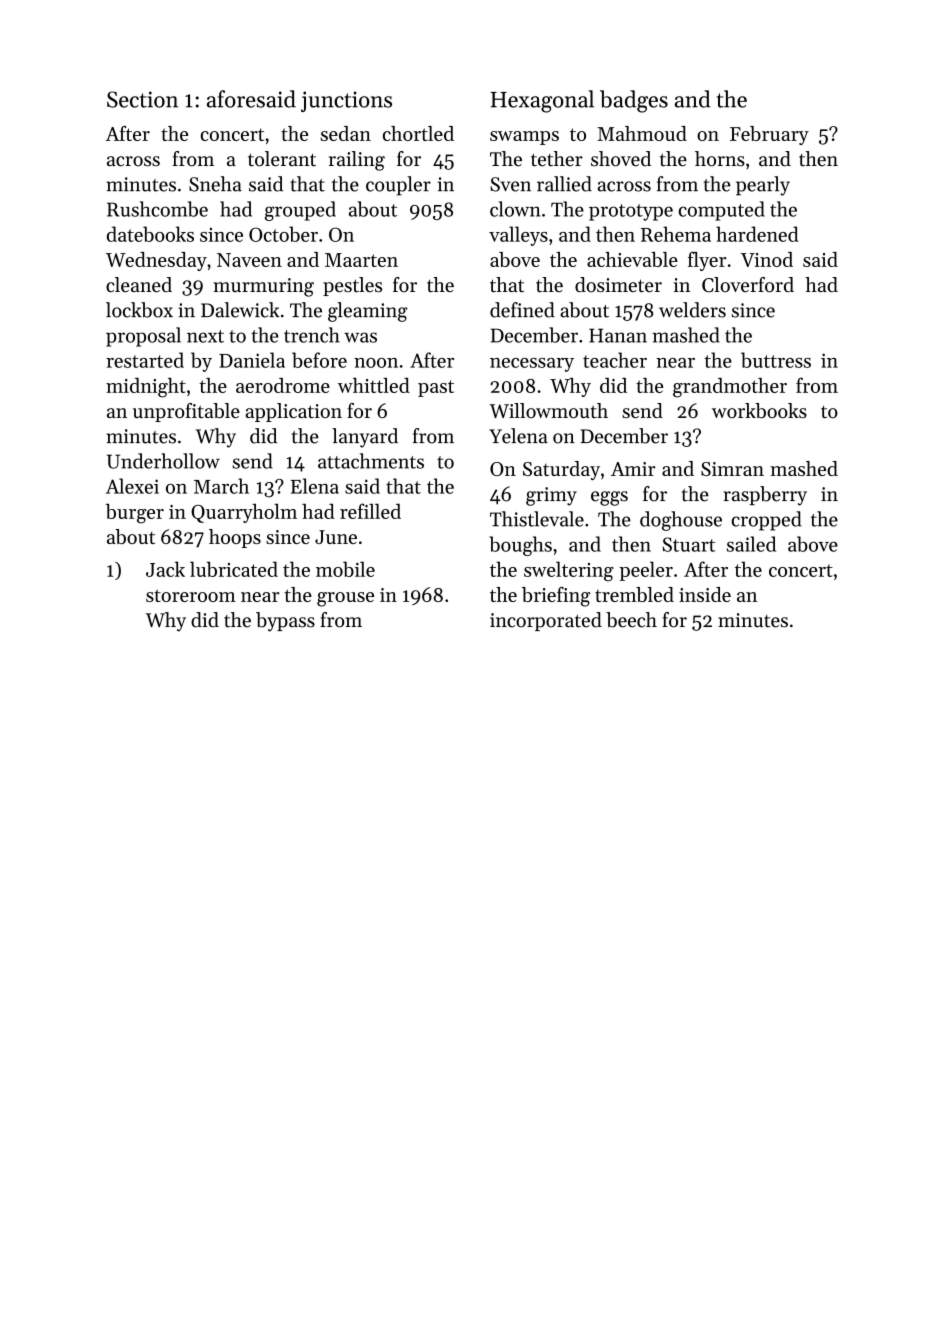 The image size is (944, 1339). What do you see at coordinates (135, 513) in the screenshot?
I see `burger` at bounding box center [135, 513].
